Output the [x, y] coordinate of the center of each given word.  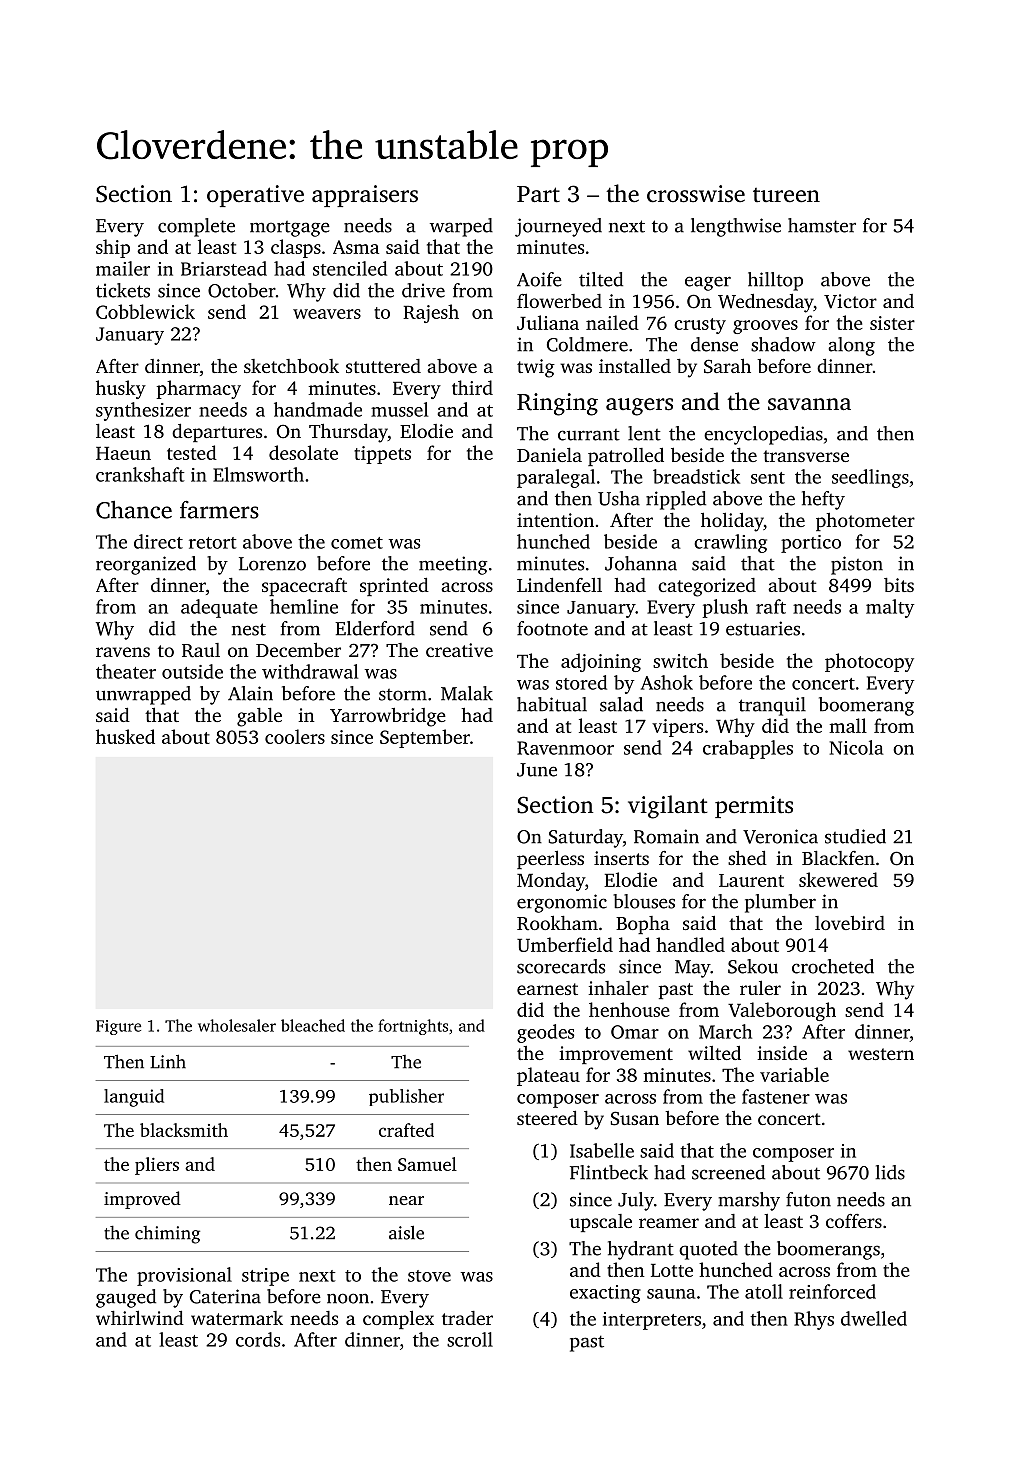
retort [213, 543]
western [881, 1054]
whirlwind [140, 1317]
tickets [123, 290]
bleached [313, 1025]
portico [811, 544]
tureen [786, 195]
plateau [548, 1076]
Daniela [549, 455]
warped [461, 227]
